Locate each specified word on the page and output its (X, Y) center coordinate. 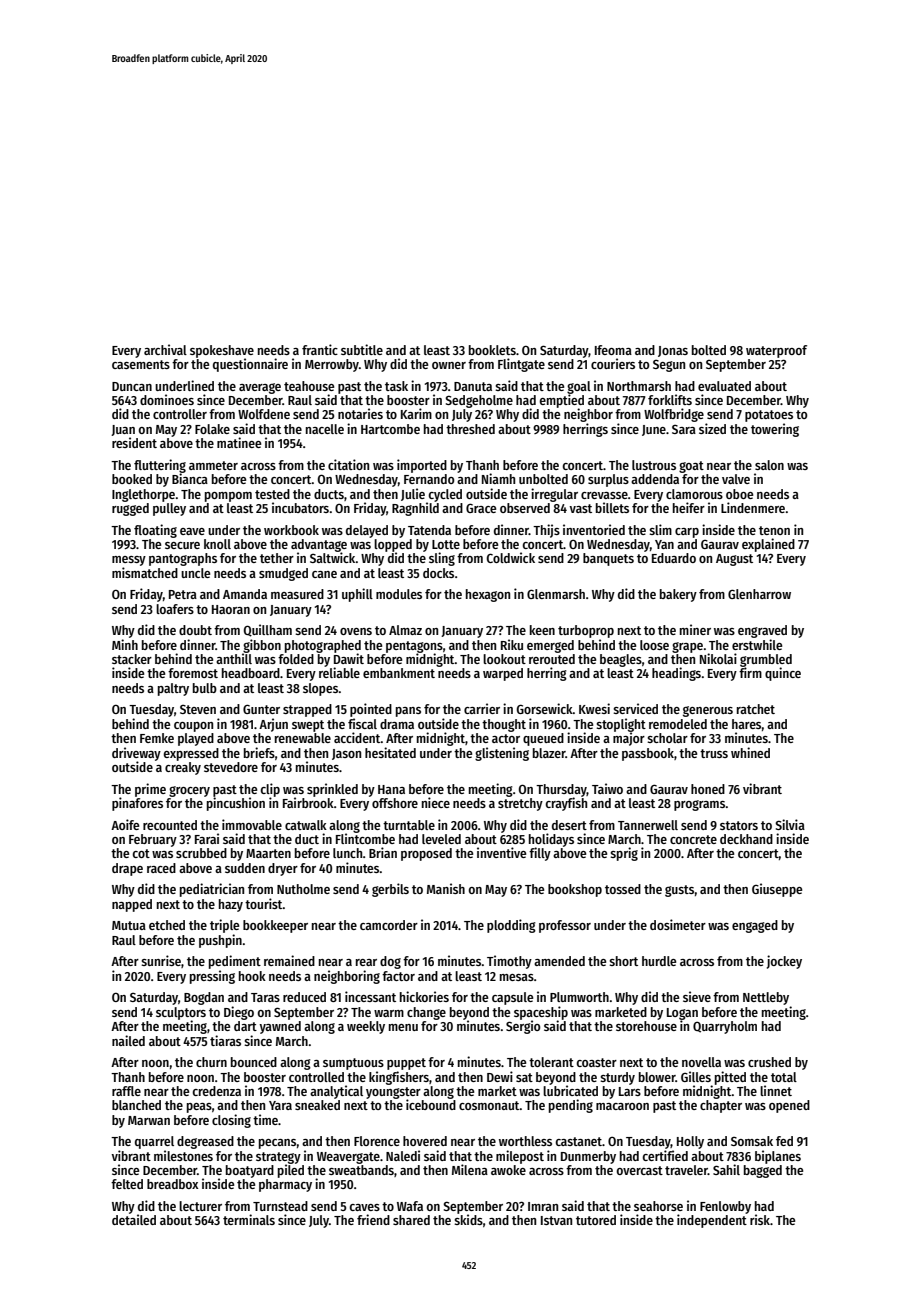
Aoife (125, 824)
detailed (134, 1219)
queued (543, 739)
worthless (525, 1141)
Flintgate (521, 365)
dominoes (167, 399)
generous (708, 711)
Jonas (673, 351)
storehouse (646, 1026)
